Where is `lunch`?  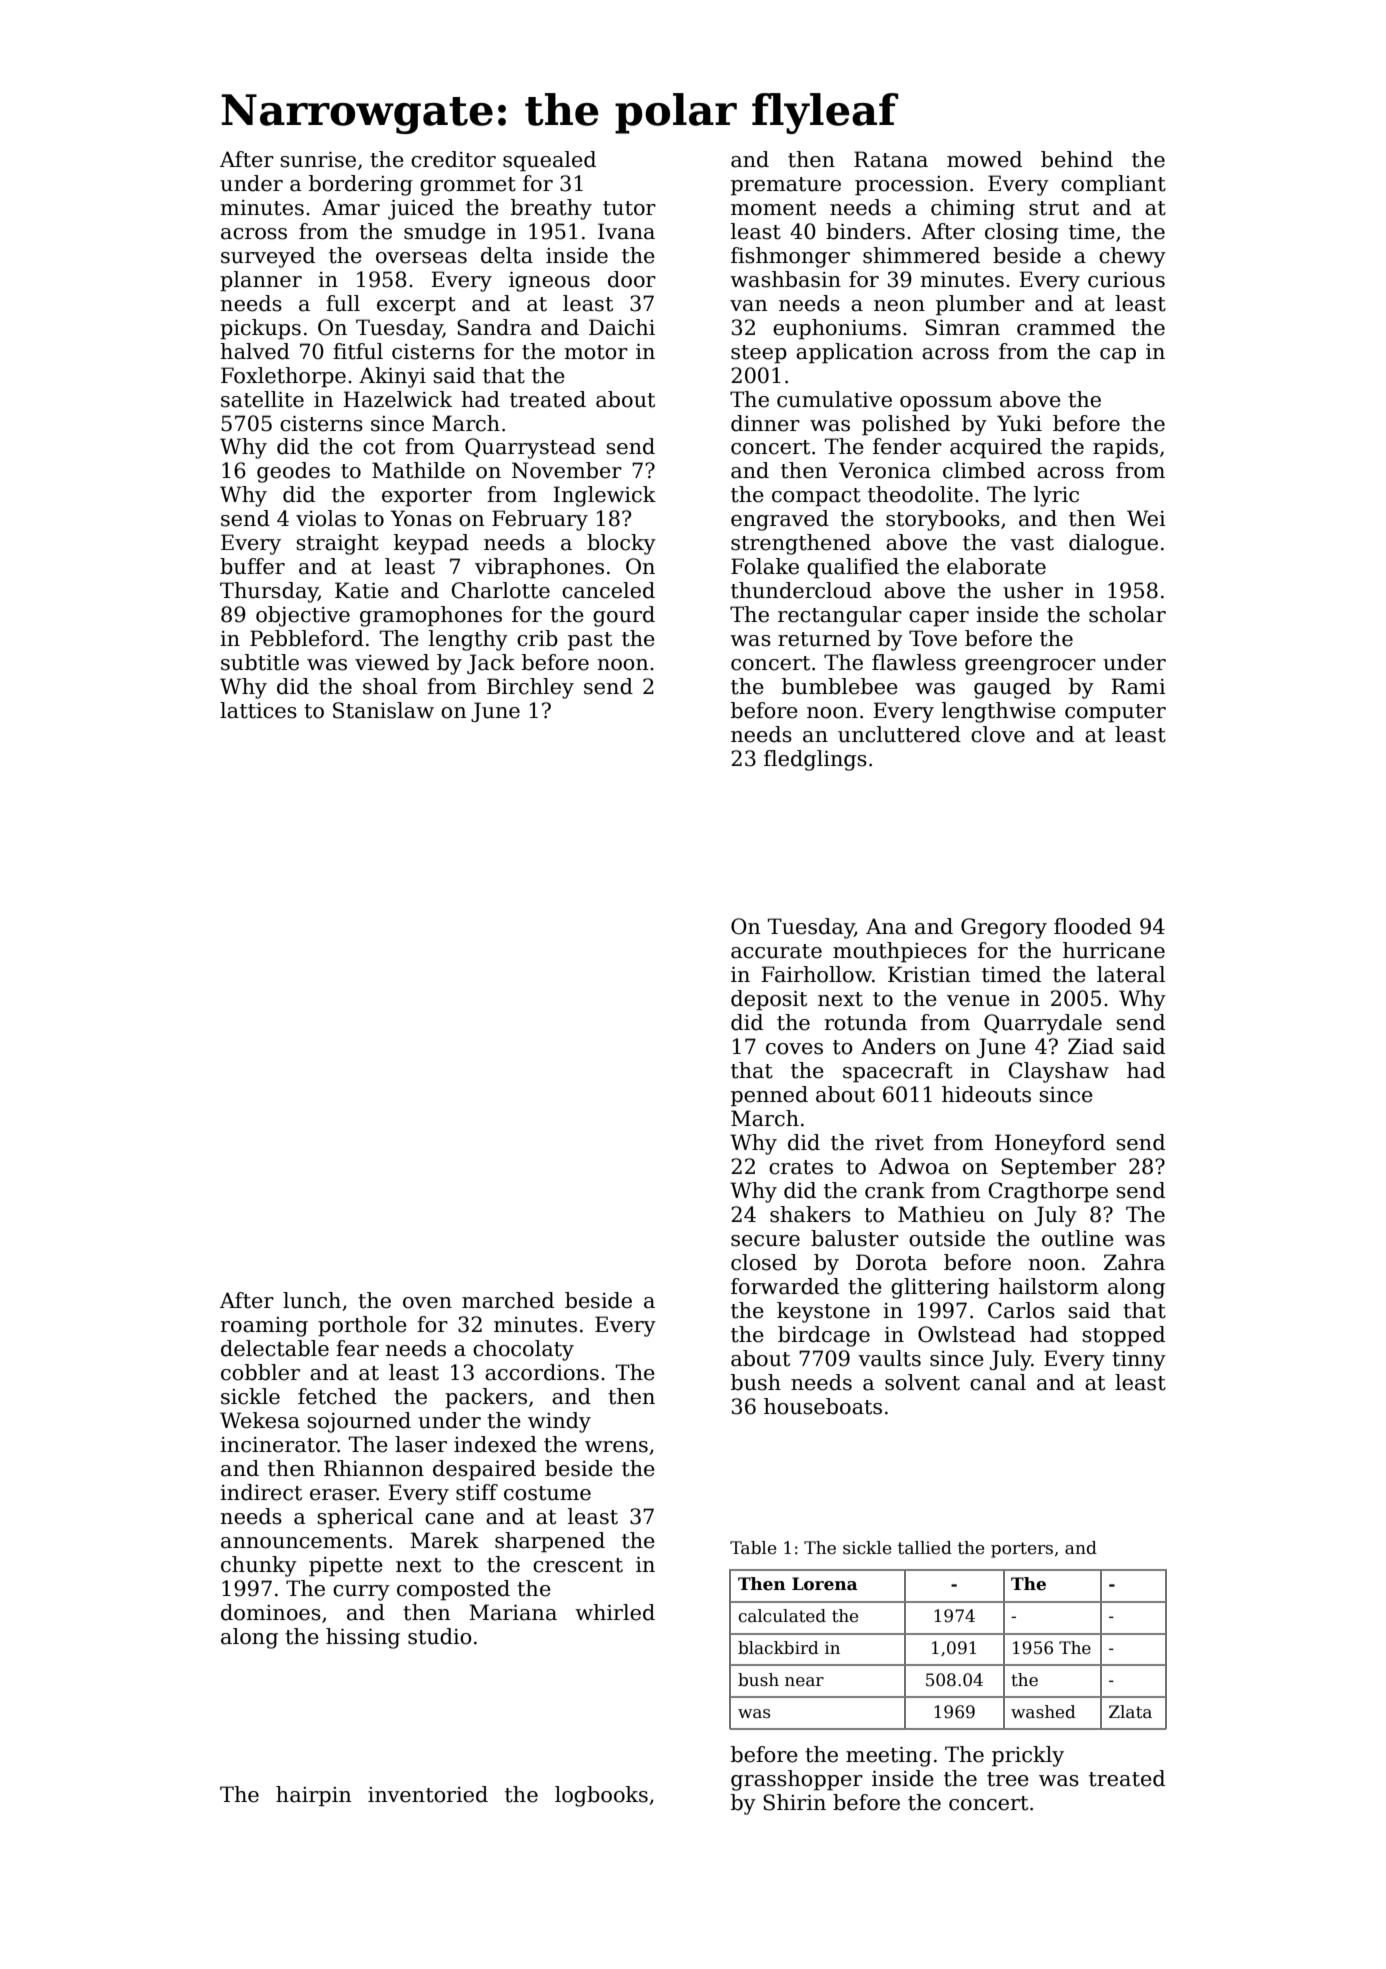
lunch is located at coordinates (312, 1300).
